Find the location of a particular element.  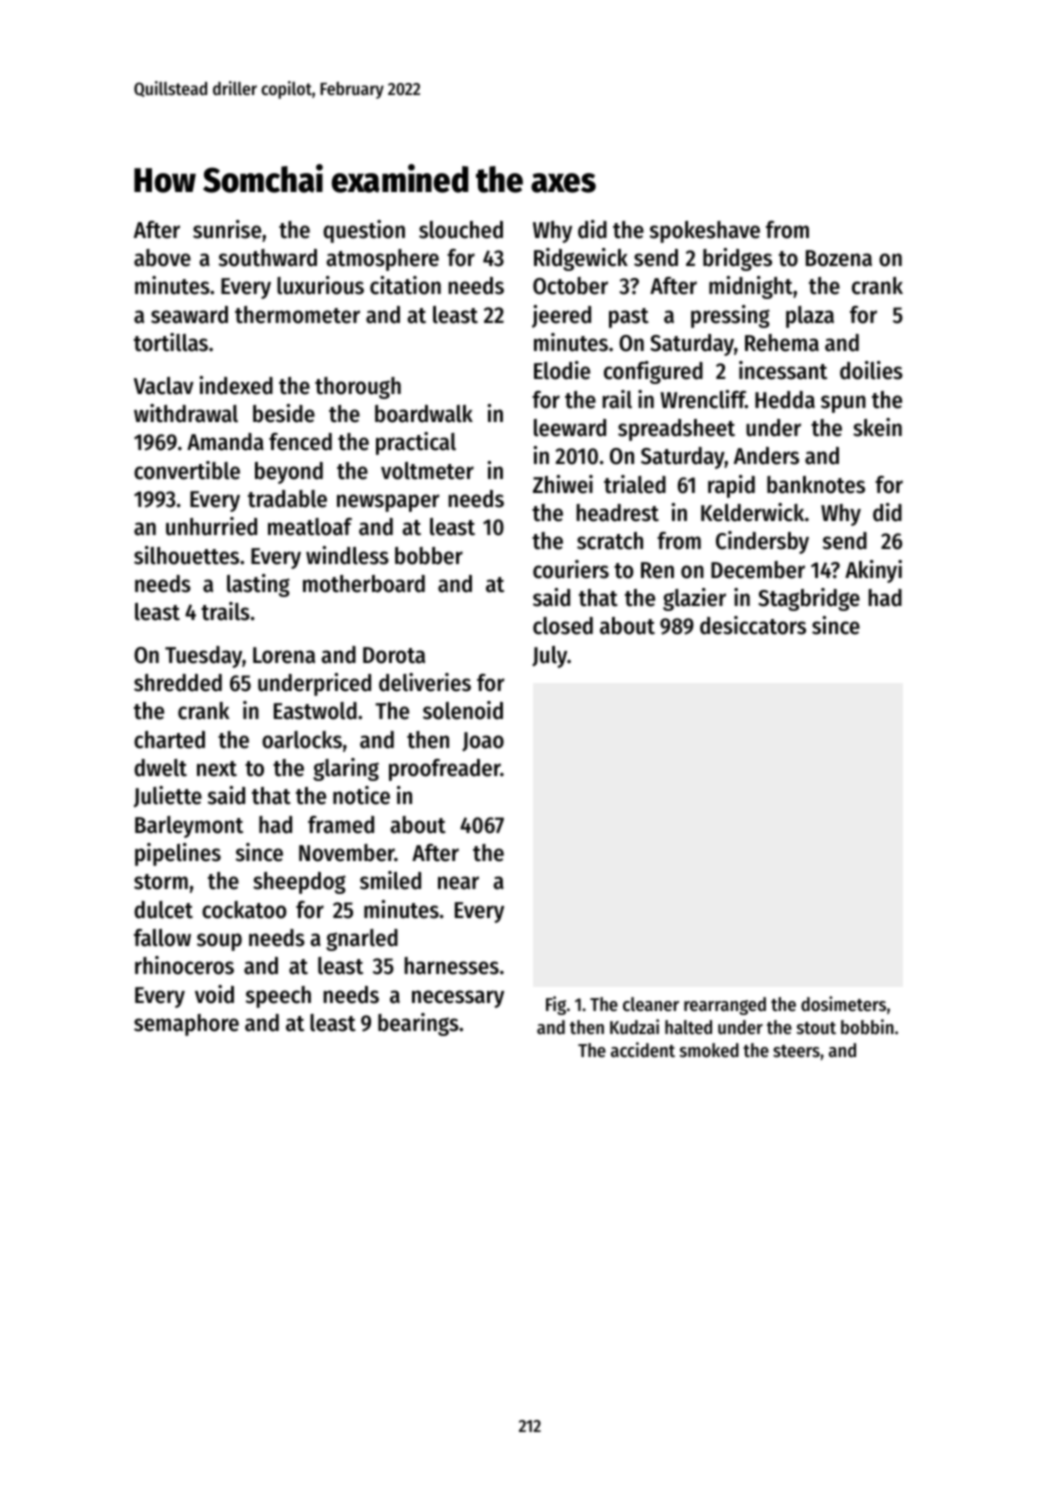

Stagbridge is located at coordinates (809, 599).
